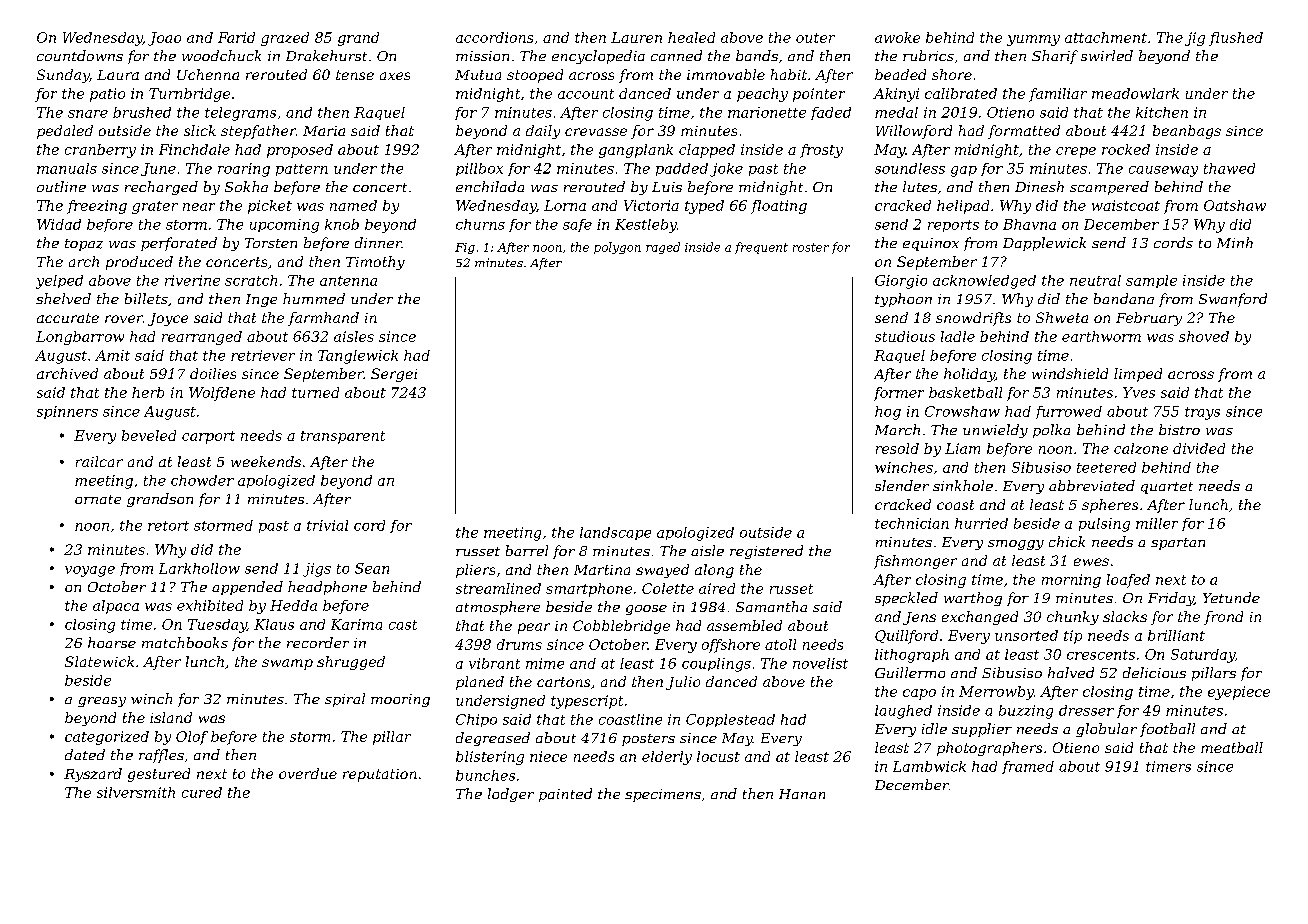 The height and width of the page is (924, 1308). Describe the element at coordinates (358, 357) in the page. I see `Tanglewick` at that location.
